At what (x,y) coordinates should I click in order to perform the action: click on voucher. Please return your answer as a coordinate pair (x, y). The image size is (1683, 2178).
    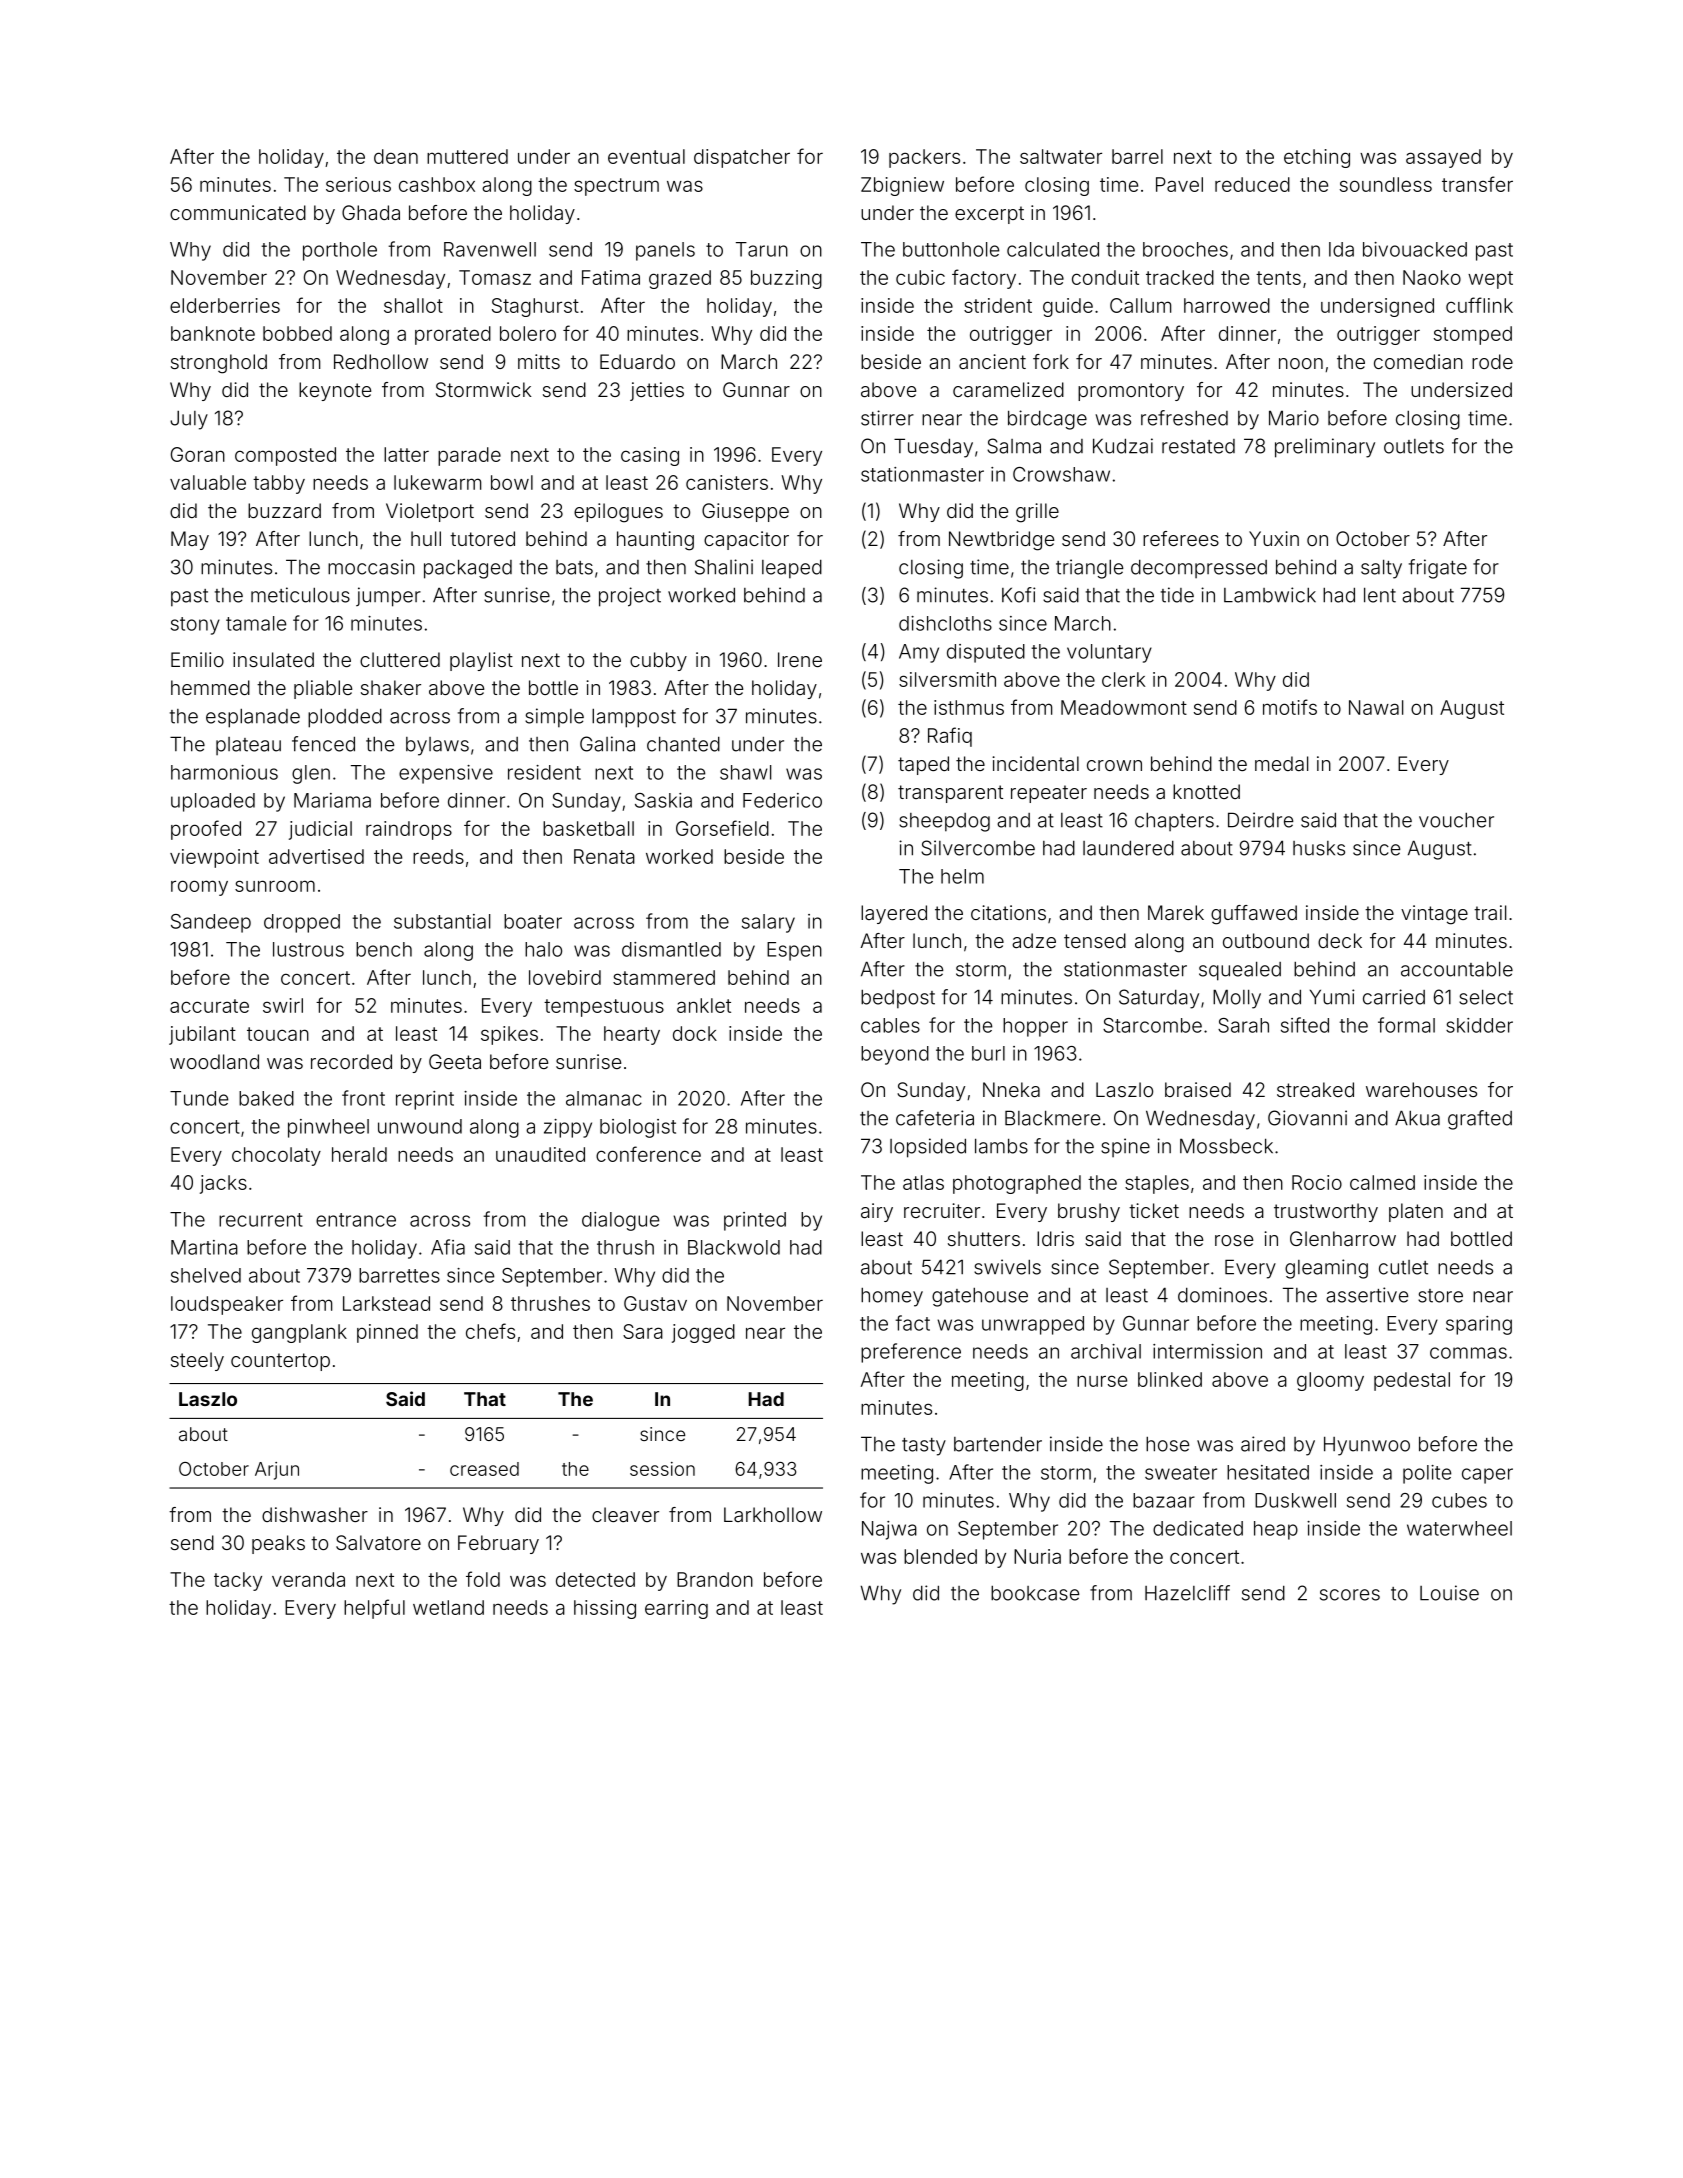
    Looking at the image, I should click on (1456, 820).
